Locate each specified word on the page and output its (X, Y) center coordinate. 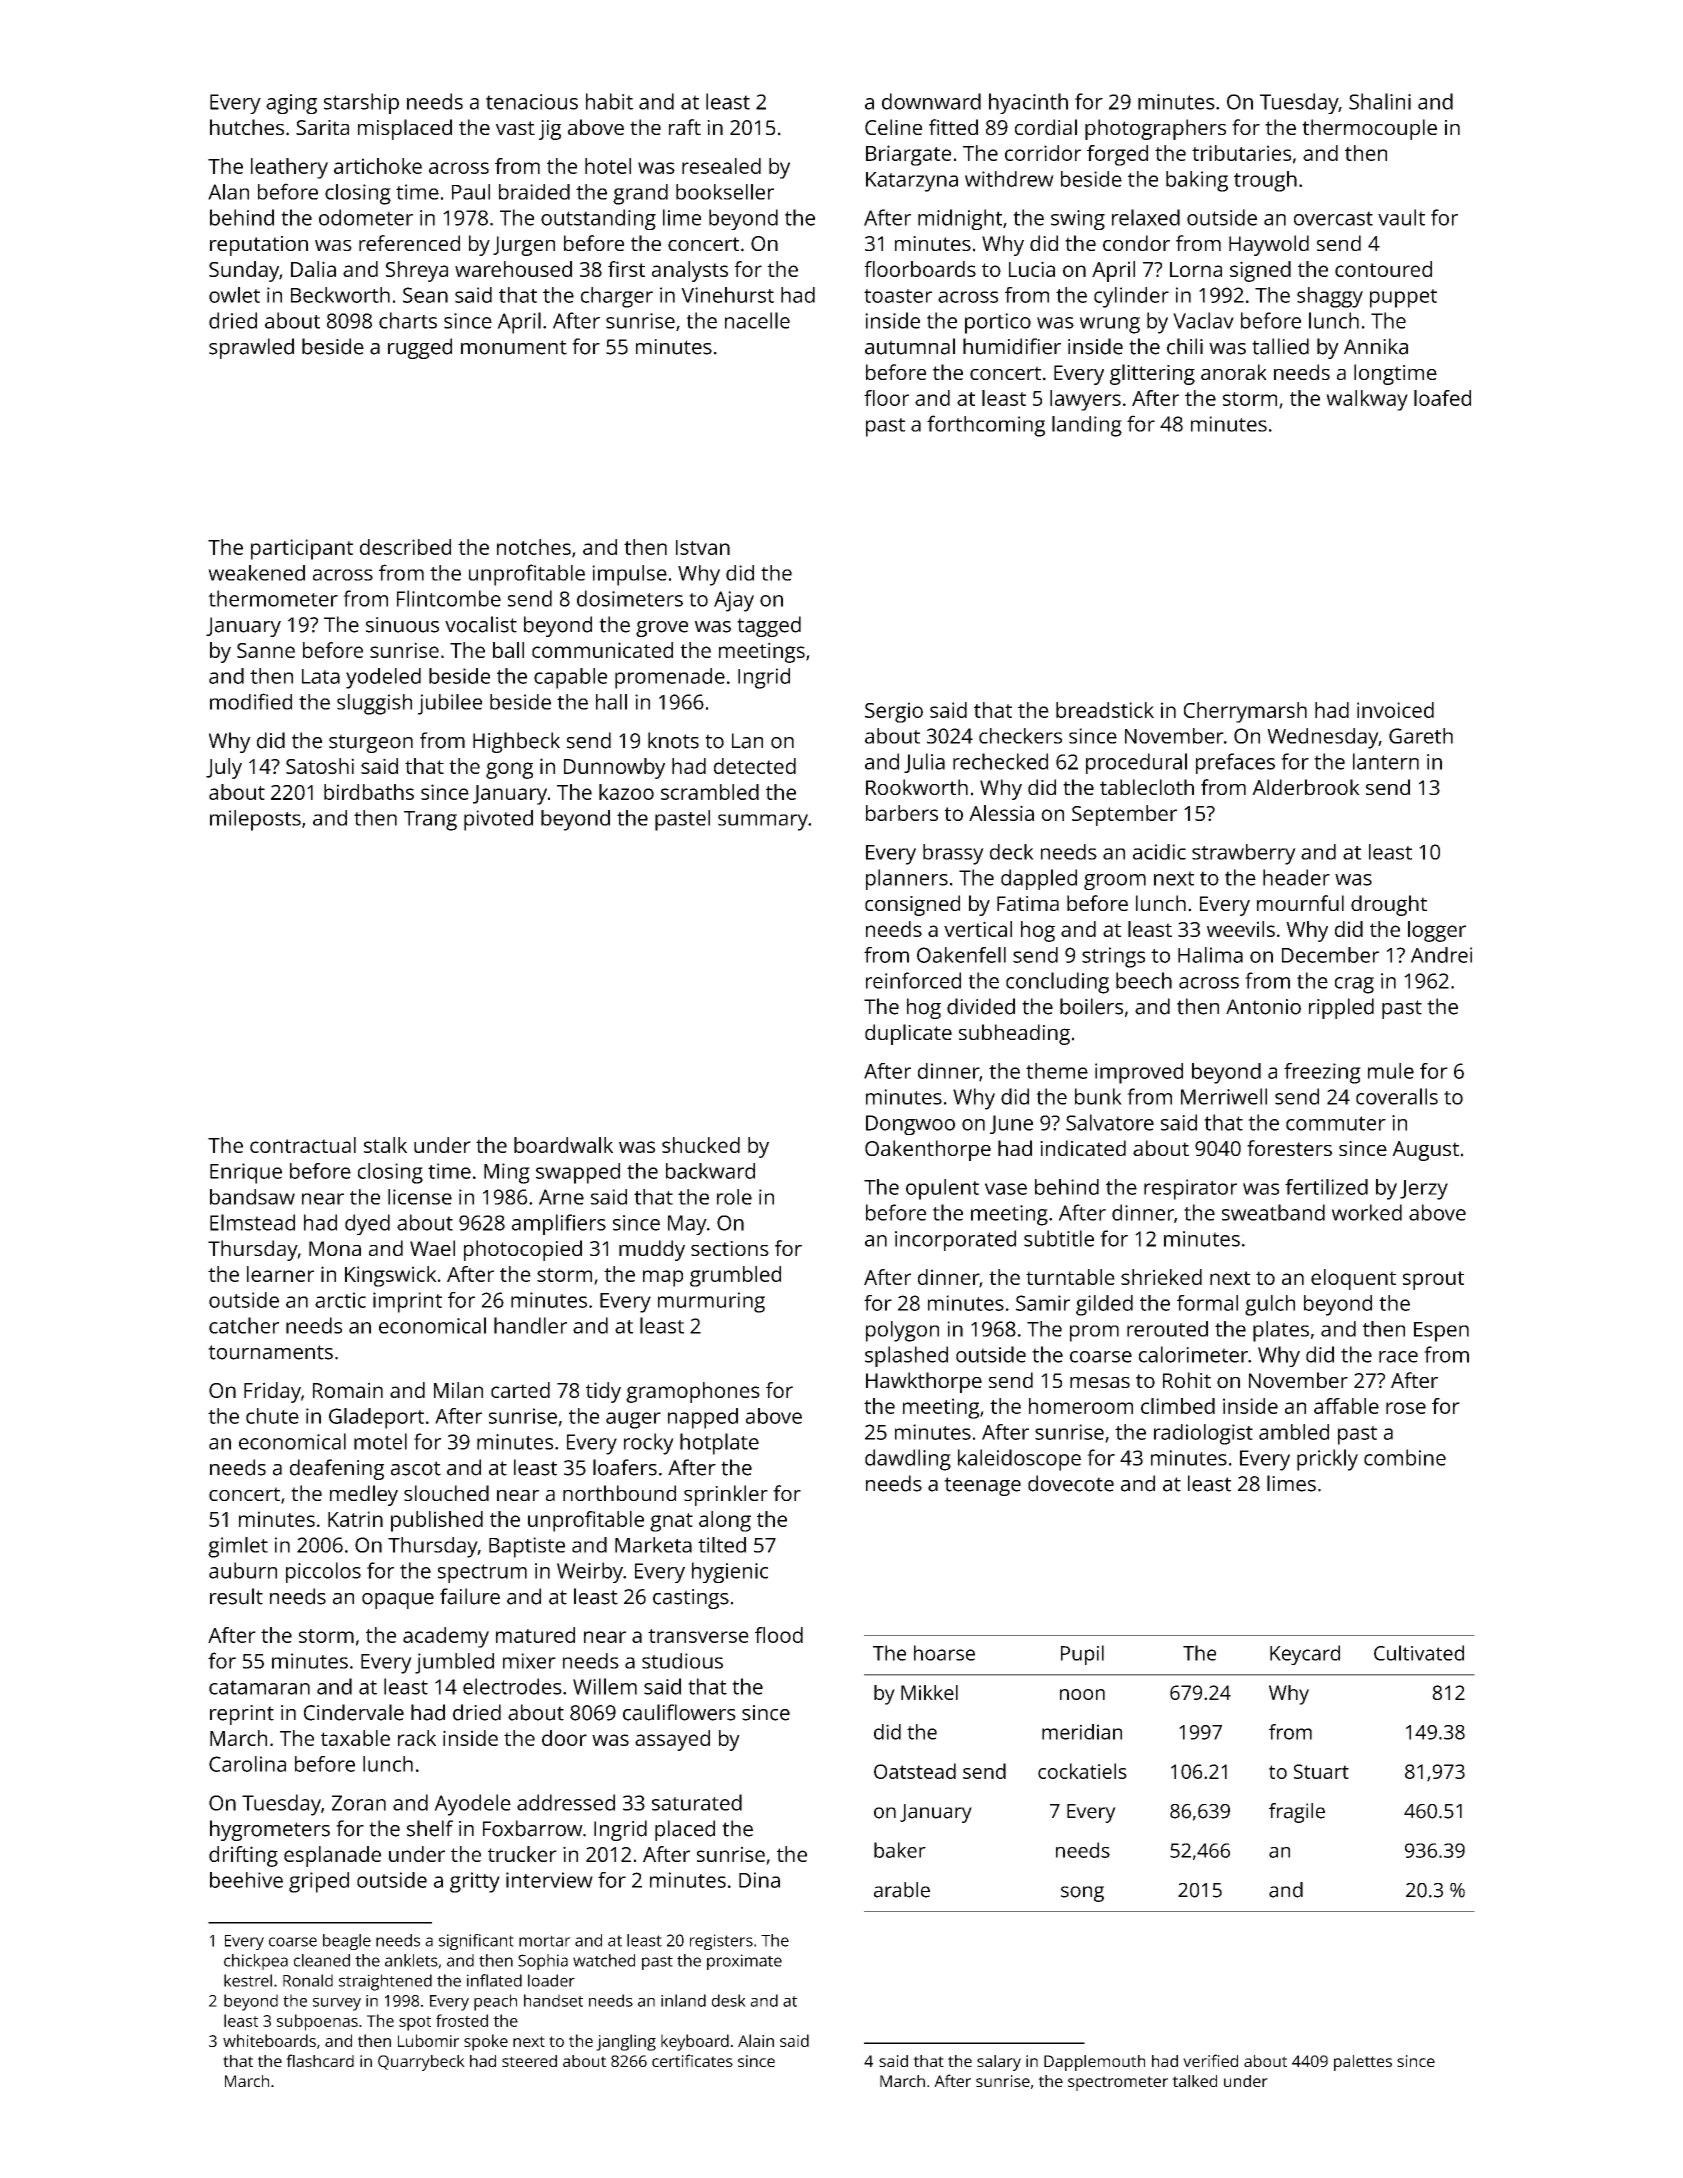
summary (763, 822)
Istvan (703, 547)
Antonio (1263, 1007)
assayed (672, 1740)
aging (291, 104)
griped (319, 1882)
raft (685, 127)
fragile (1297, 1813)
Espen (1441, 1332)
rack (417, 1738)
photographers (1155, 129)
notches (534, 547)
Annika (1376, 346)
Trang (430, 821)
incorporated (955, 1240)
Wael (432, 1248)
